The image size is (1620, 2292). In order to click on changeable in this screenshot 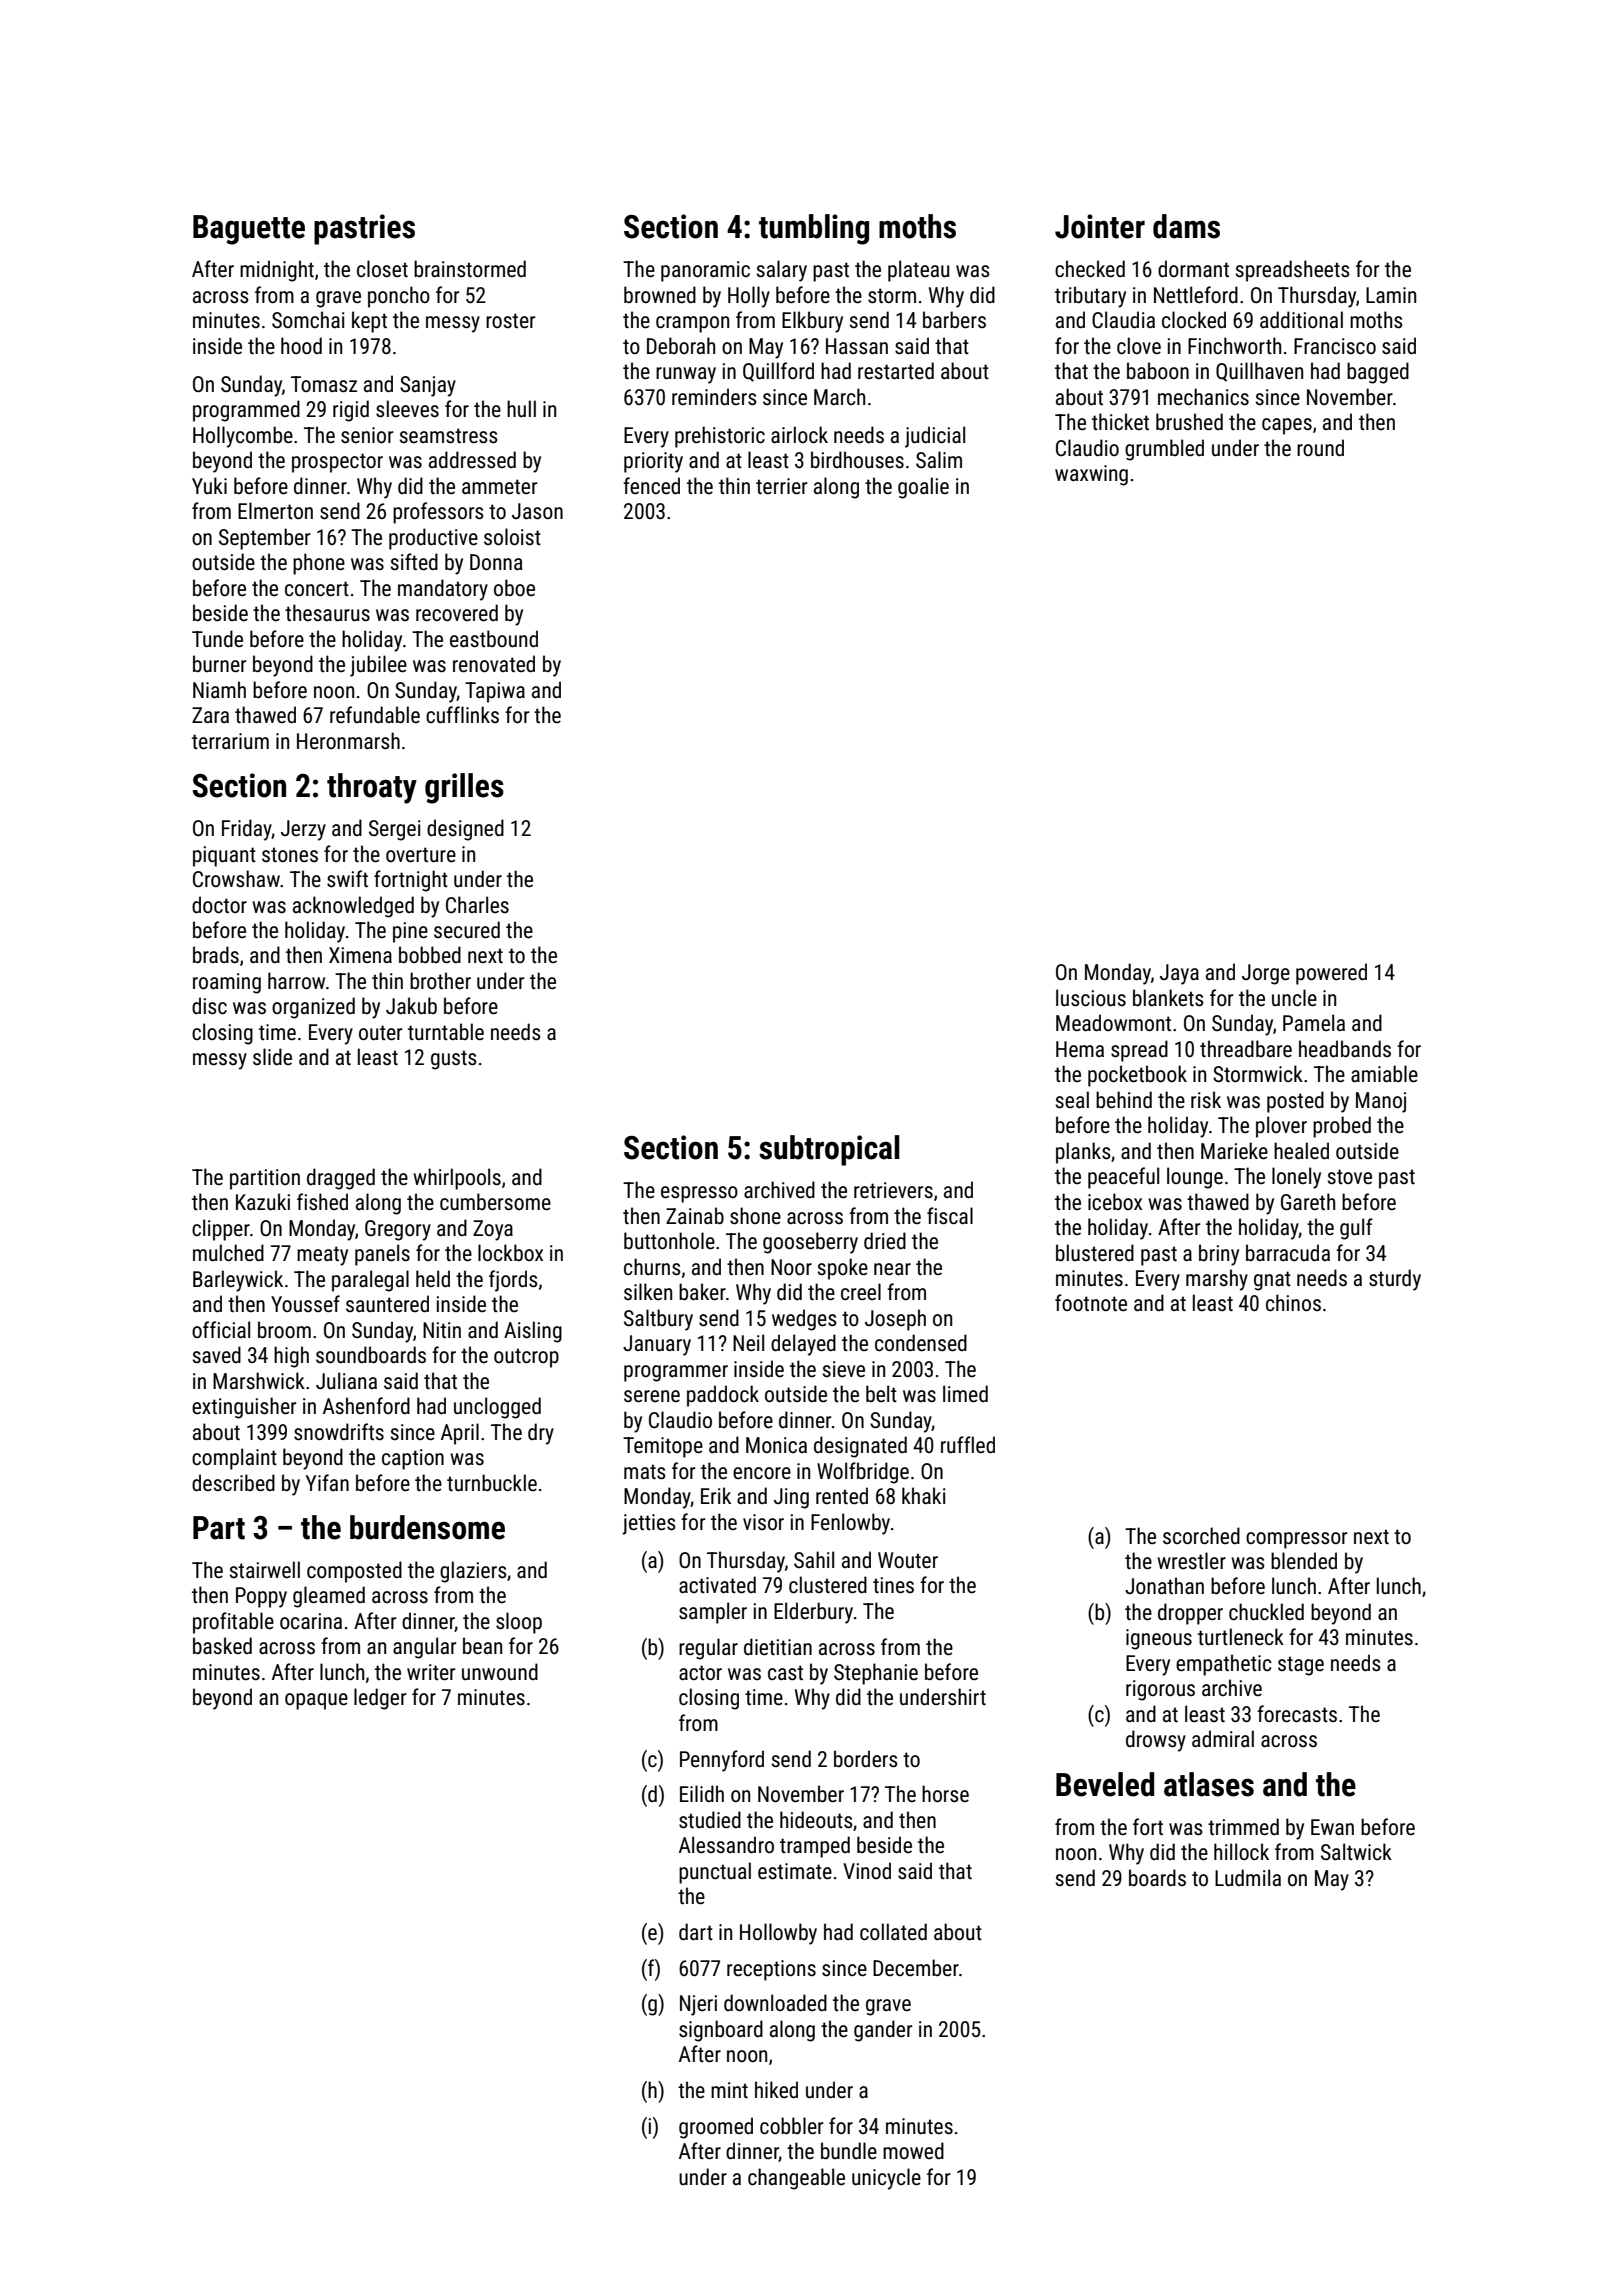, I will do `click(796, 2179)`.
